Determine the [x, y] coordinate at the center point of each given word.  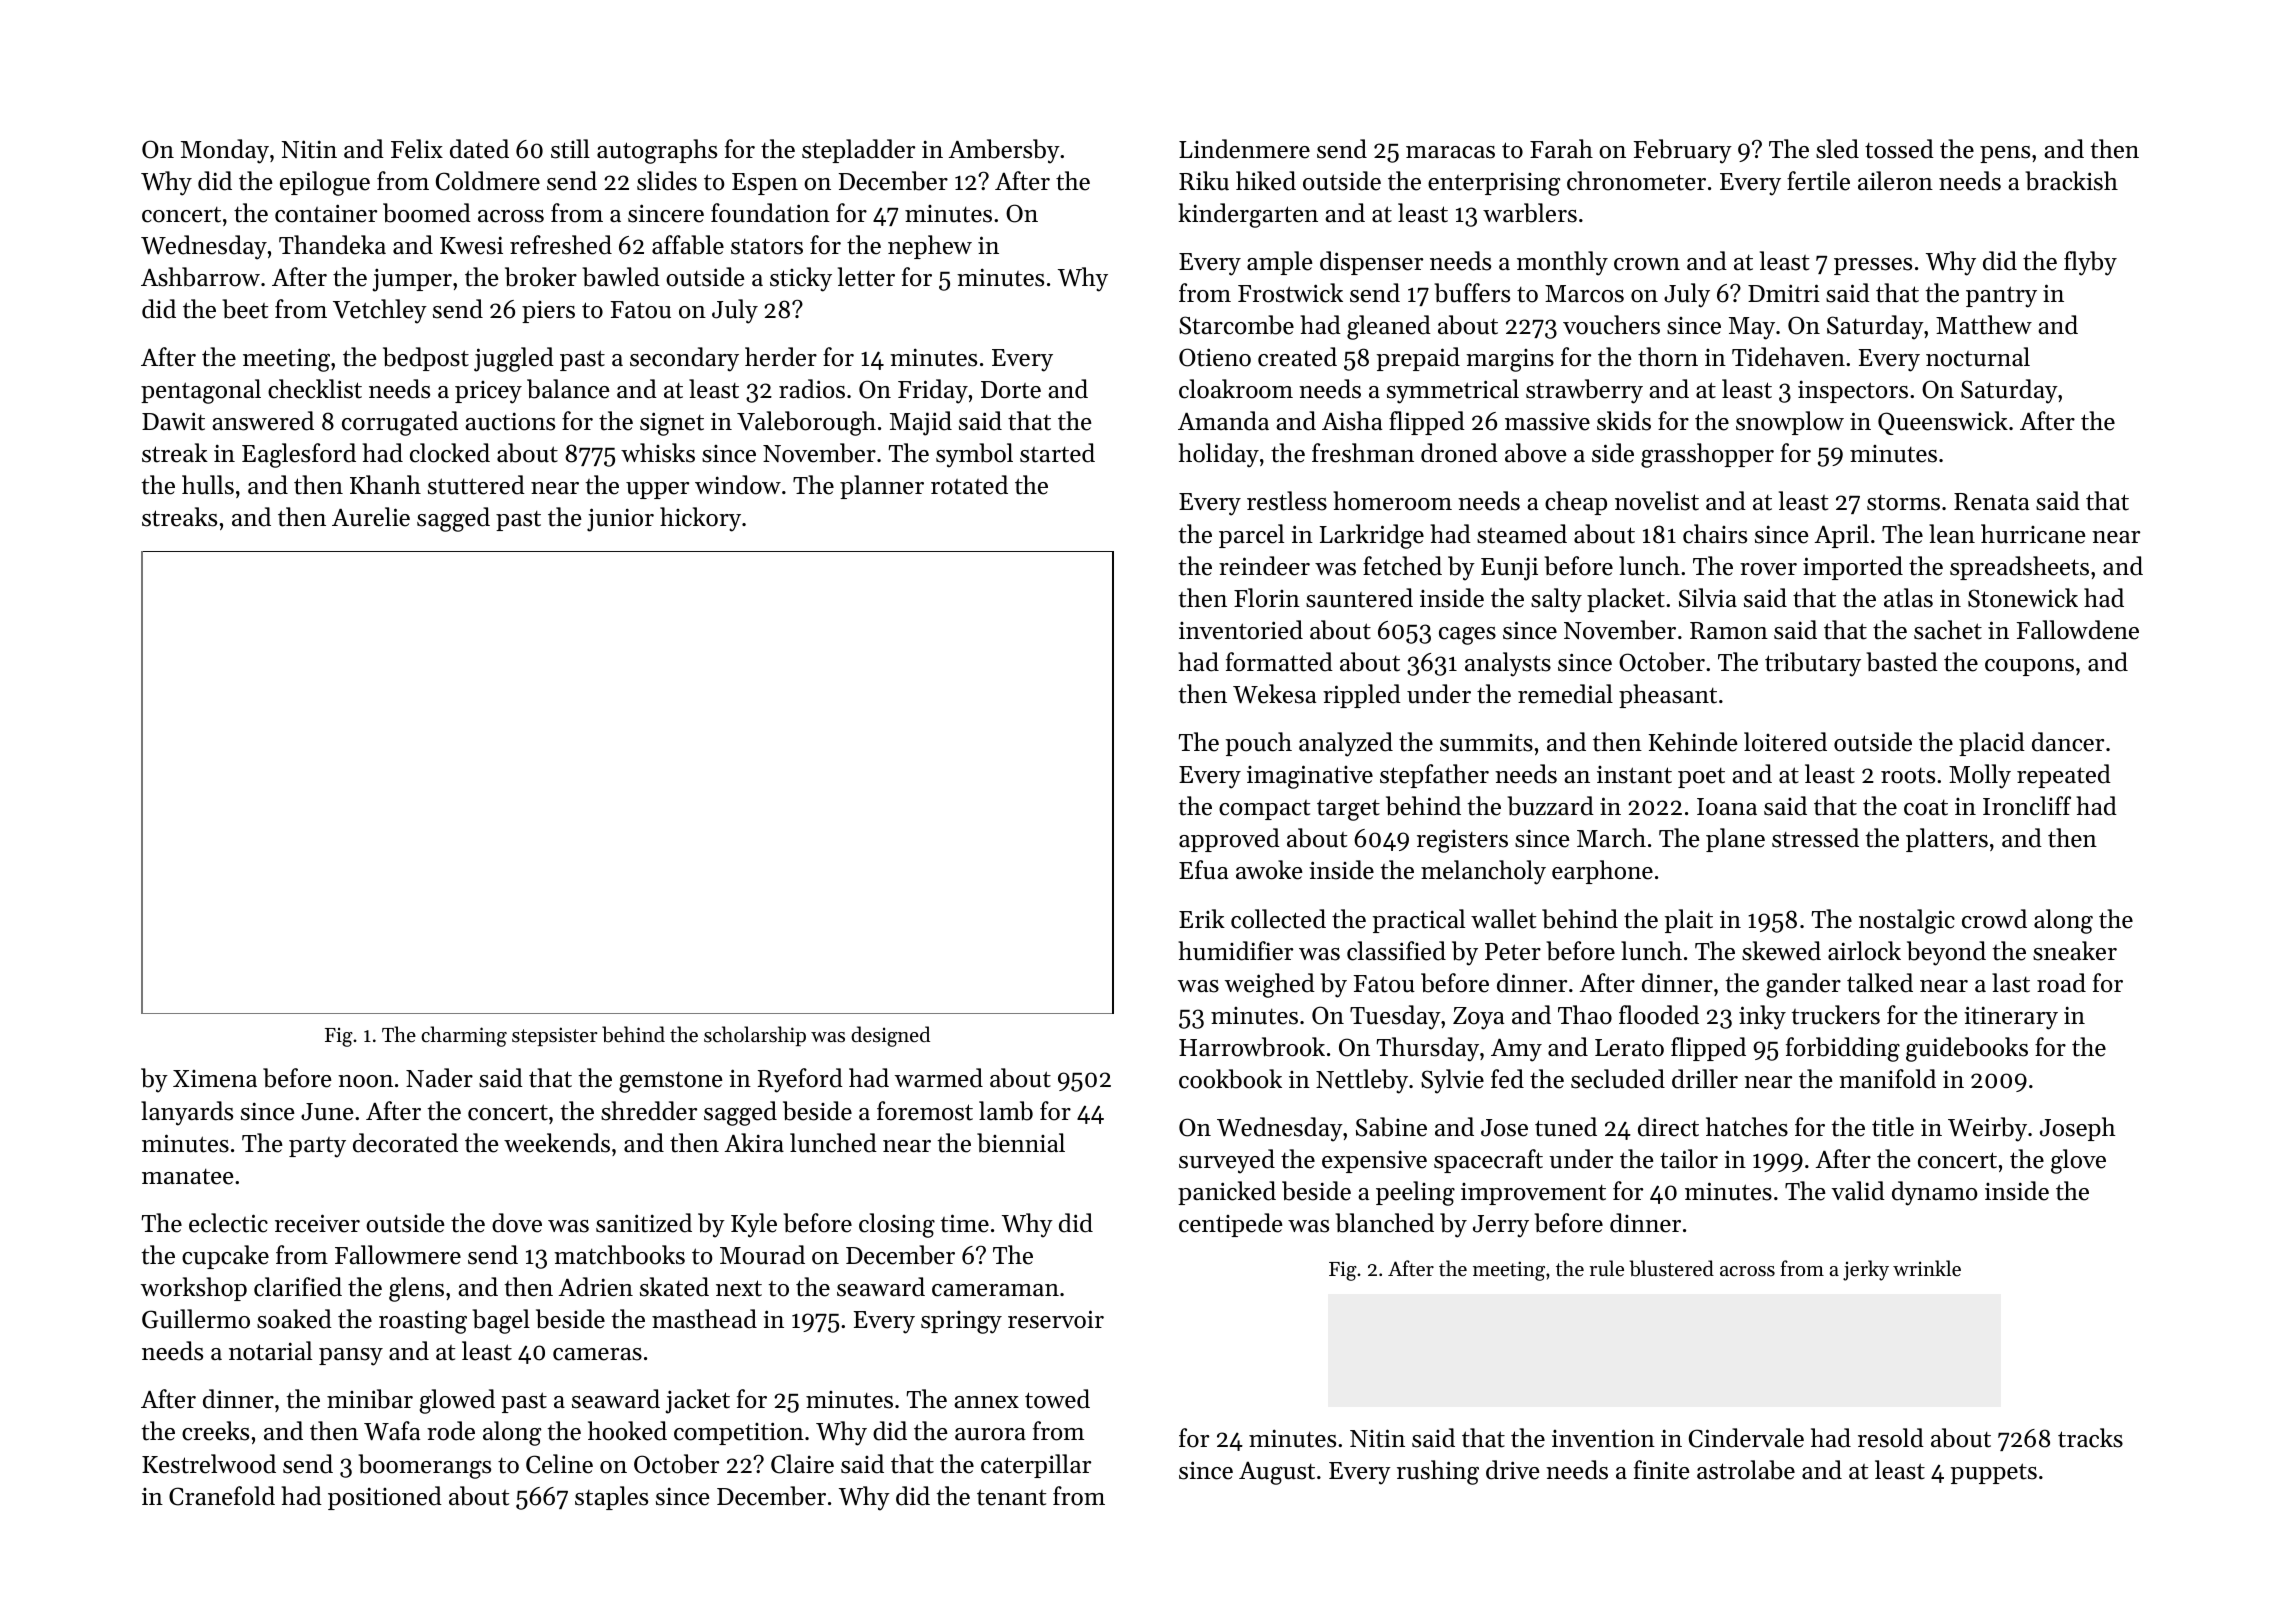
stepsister [555, 1036]
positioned [385, 1498]
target [1348, 810]
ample [1280, 263]
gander [1803, 985]
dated [479, 149]
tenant [1011, 1497]
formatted [1279, 662]
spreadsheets [2019, 568]
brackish [2071, 181]
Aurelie [371, 517]
